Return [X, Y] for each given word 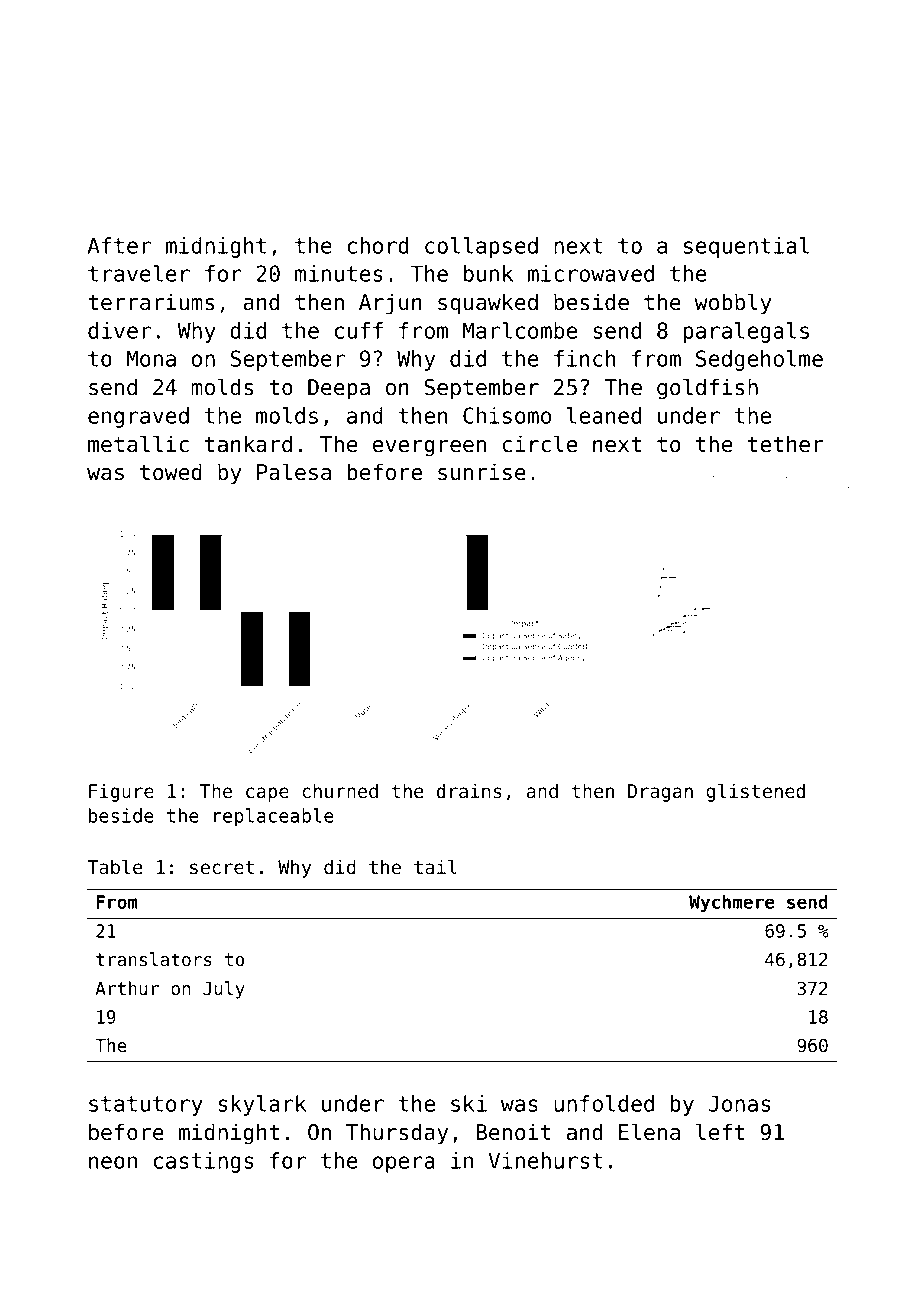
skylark [262, 1105]
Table [115, 867]
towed [171, 472]
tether [786, 444]
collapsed [481, 247]
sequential [746, 247]
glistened [755, 792]
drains [469, 791]
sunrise [482, 472]
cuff [359, 330]
